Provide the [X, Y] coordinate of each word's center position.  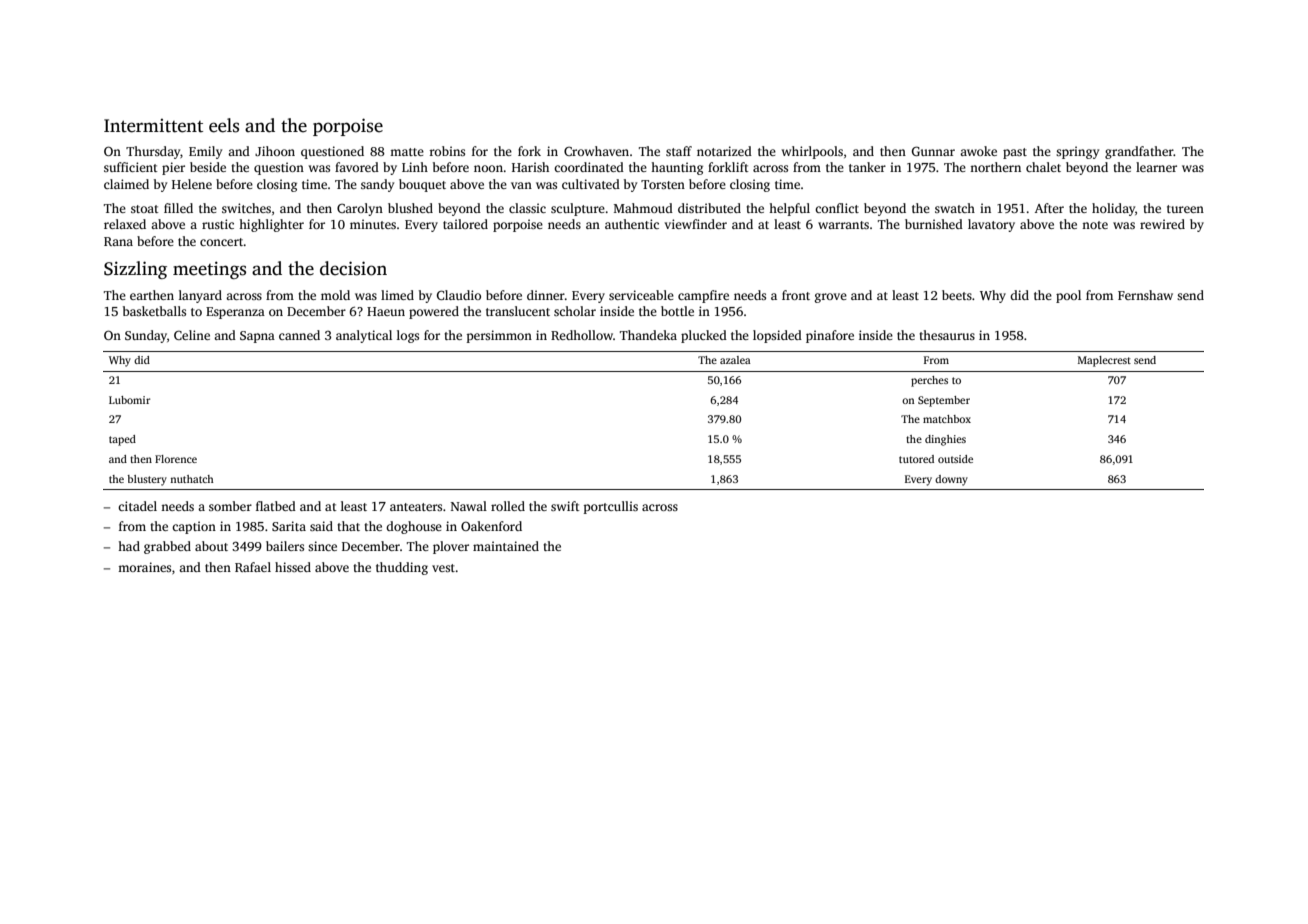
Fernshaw [1145, 295]
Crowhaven [596, 151]
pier [173, 168]
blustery [147, 480]
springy [1077, 152]
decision [353, 268]
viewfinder [696, 224]
